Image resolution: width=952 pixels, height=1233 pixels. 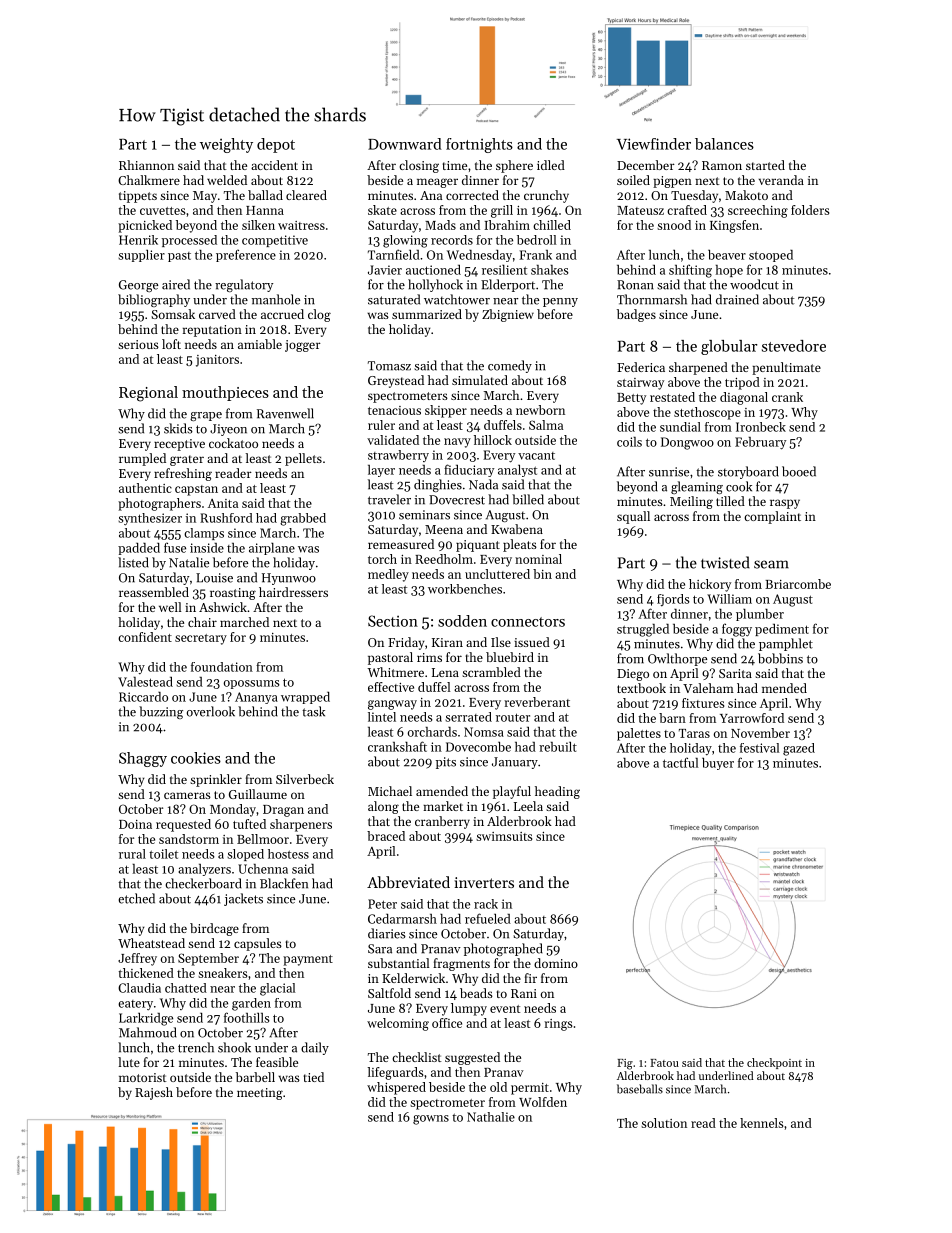 What do you see at coordinates (687, 443) in the screenshot?
I see `Dongwoo` at bounding box center [687, 443].
